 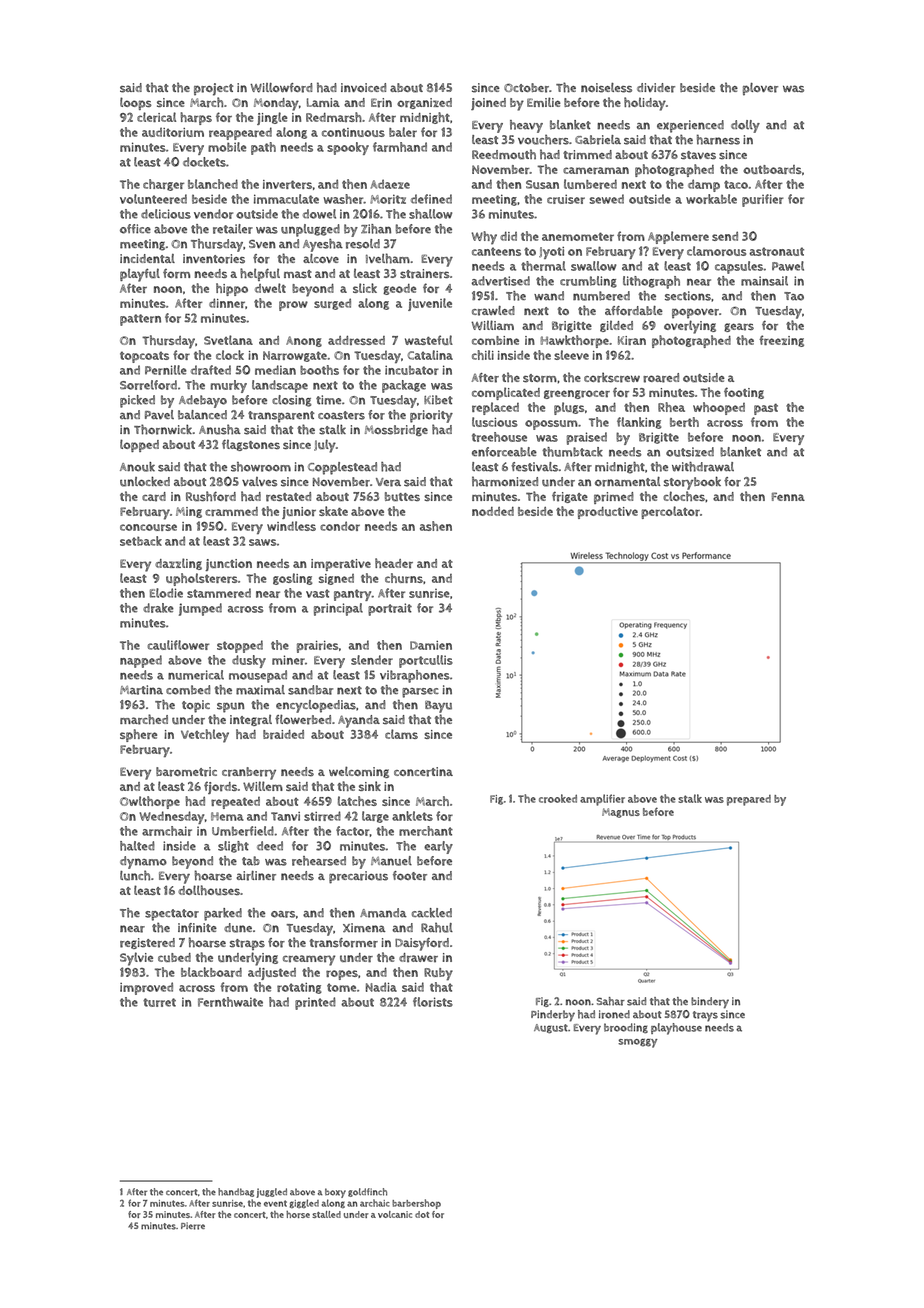 What do you see at coordinates (749, 800) in the image?
I see `prepared` at bounding box center [749, 800].
